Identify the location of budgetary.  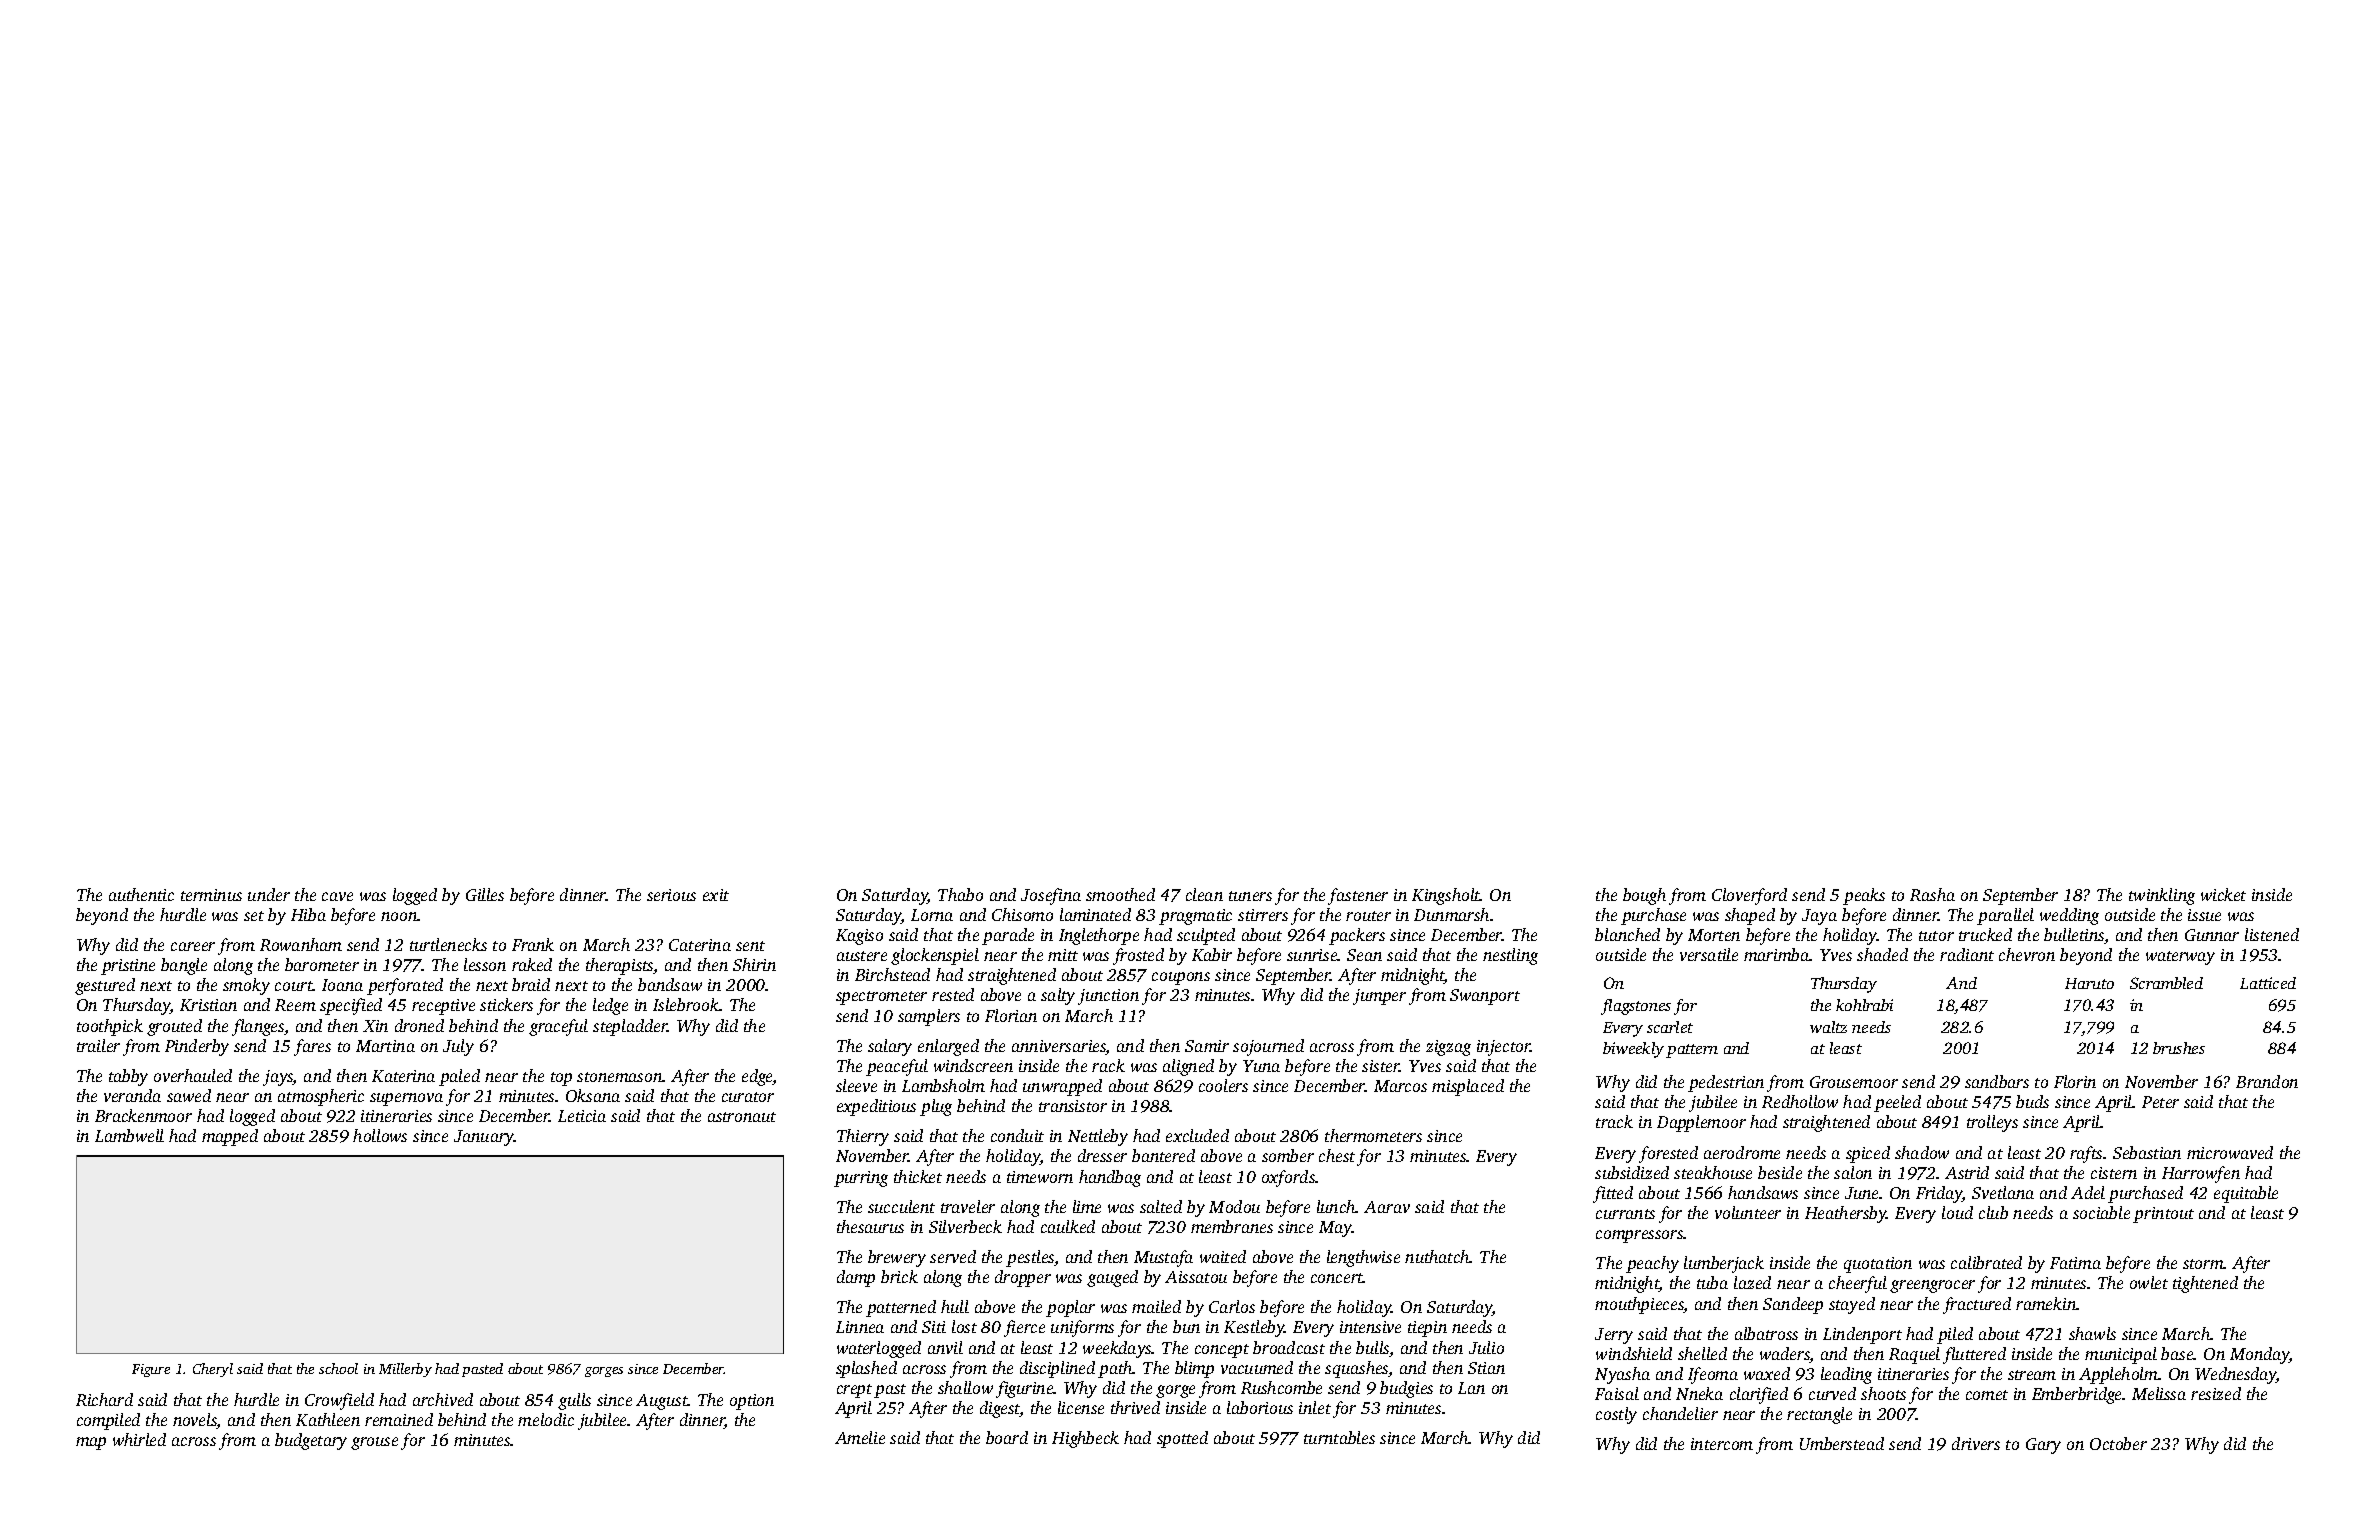
(311, 1441).
